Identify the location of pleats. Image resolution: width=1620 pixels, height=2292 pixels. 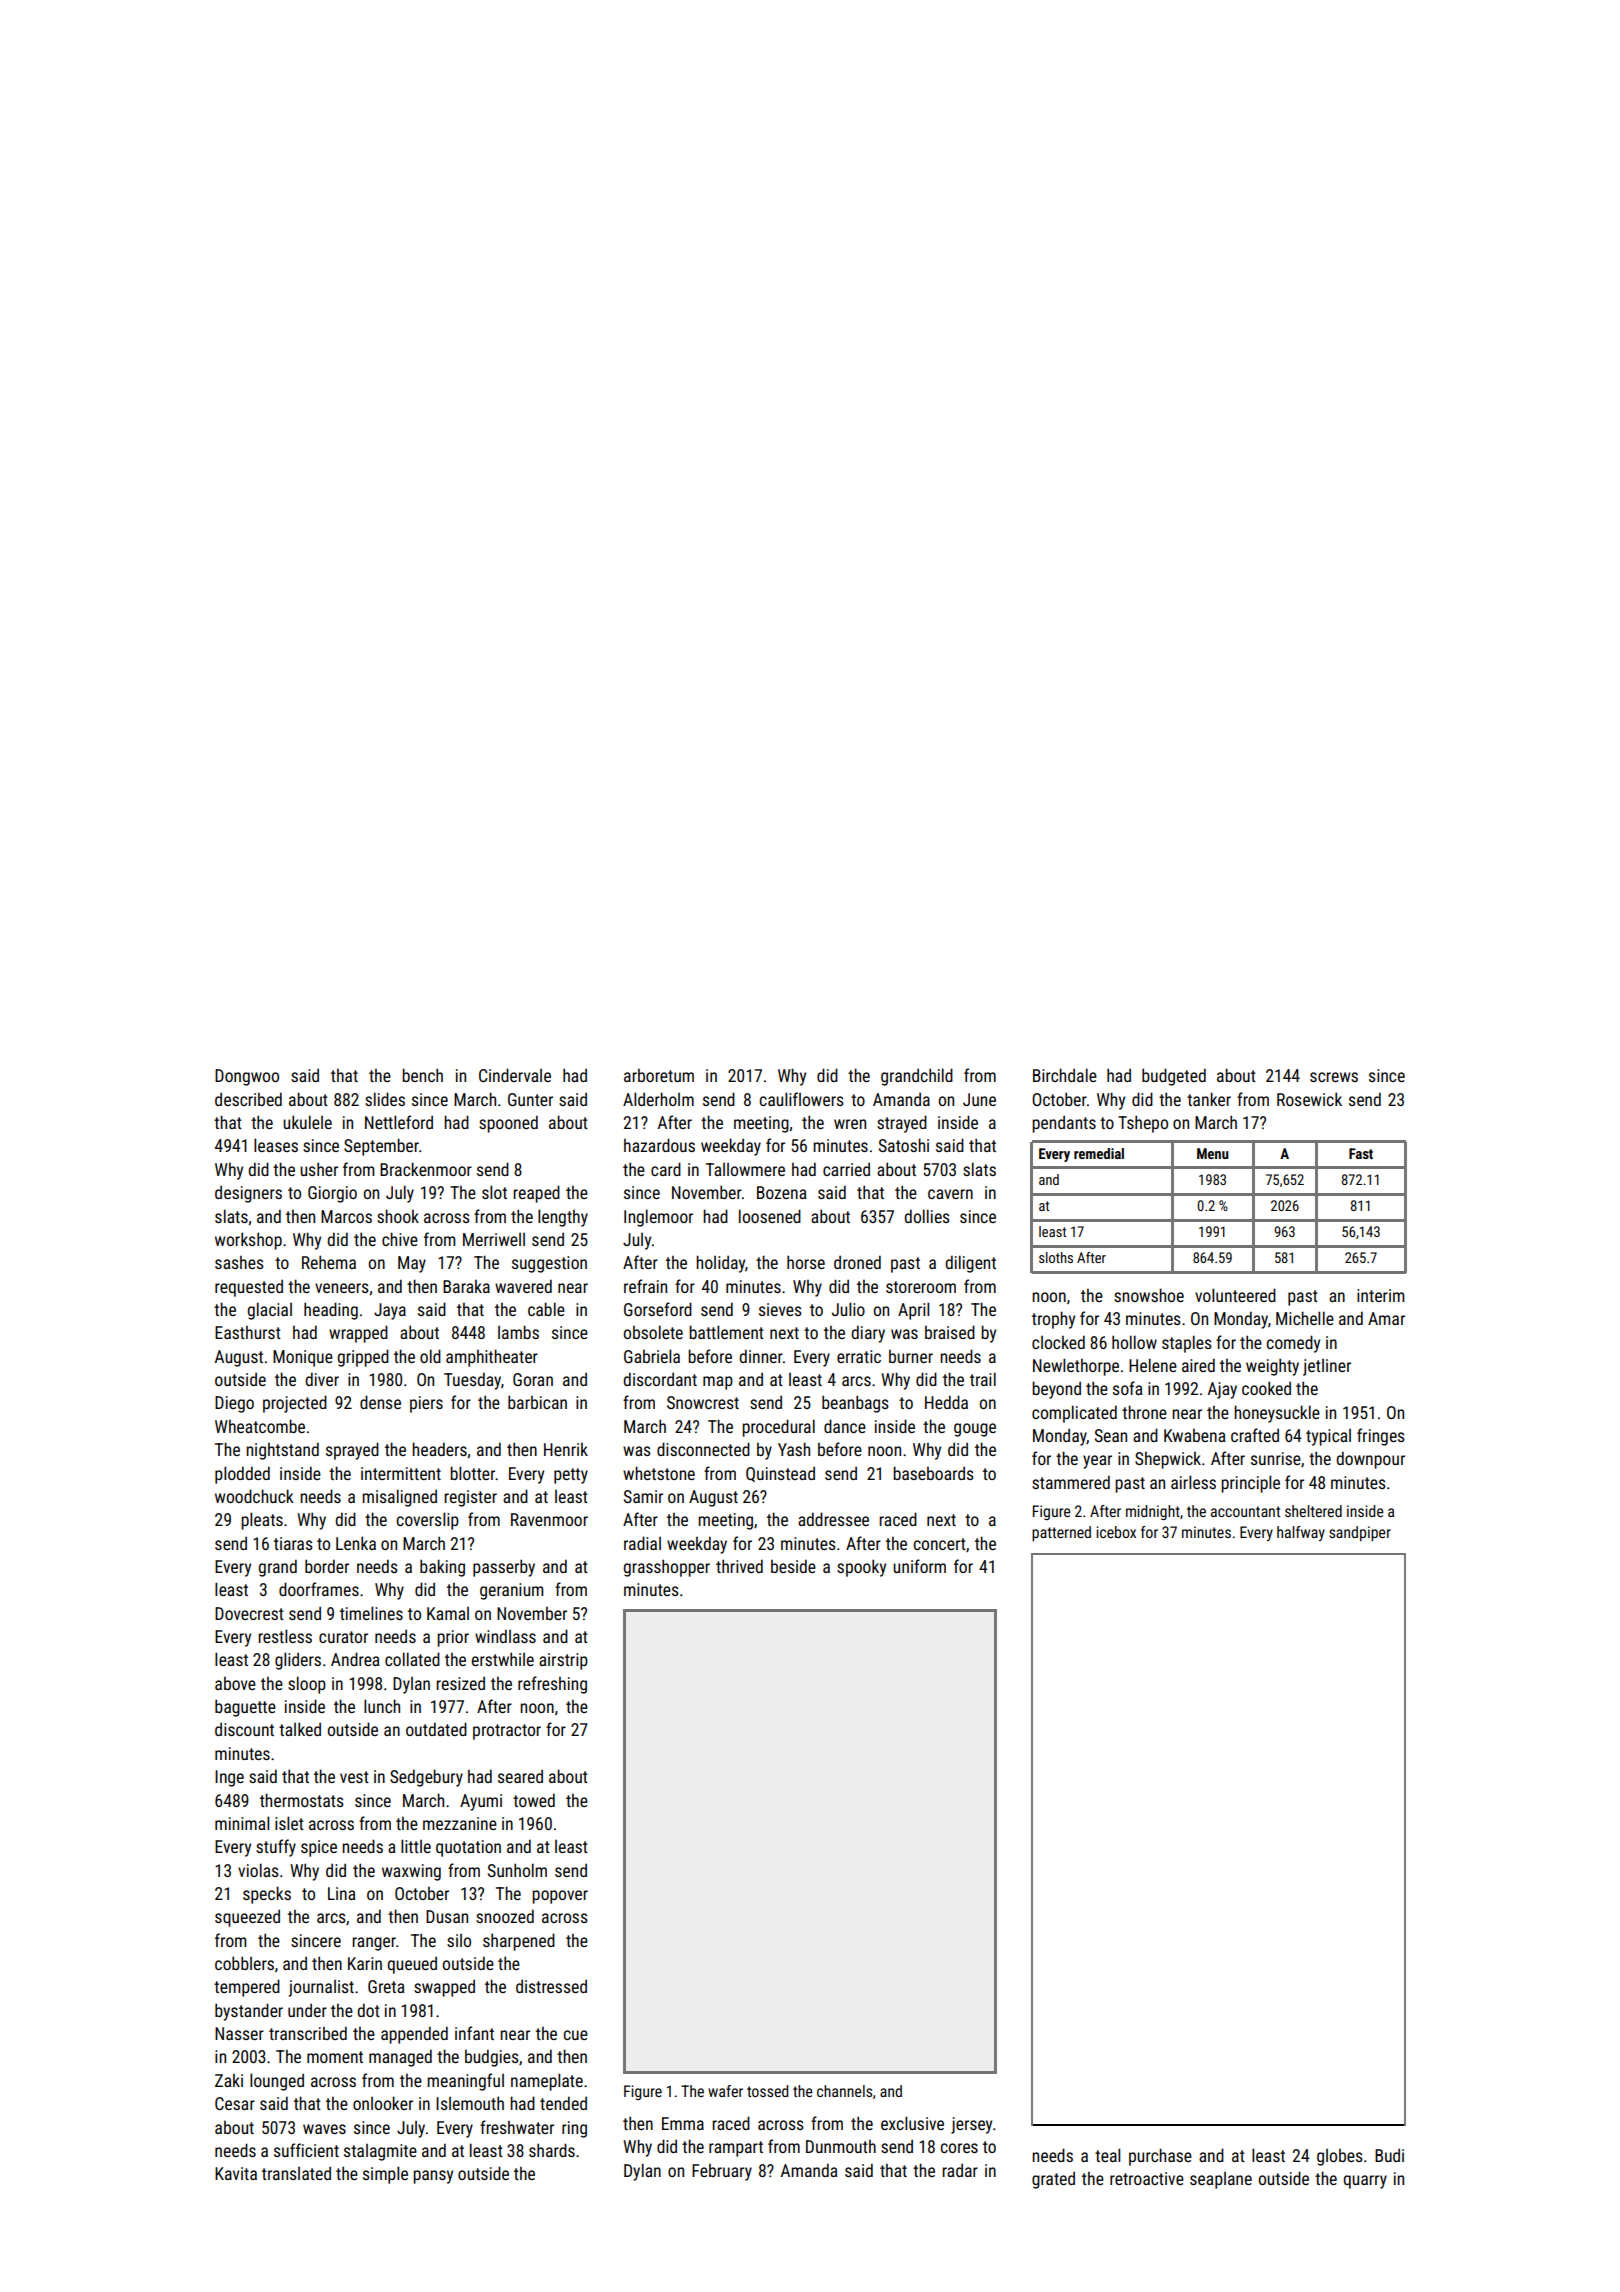
(262, 1521).
